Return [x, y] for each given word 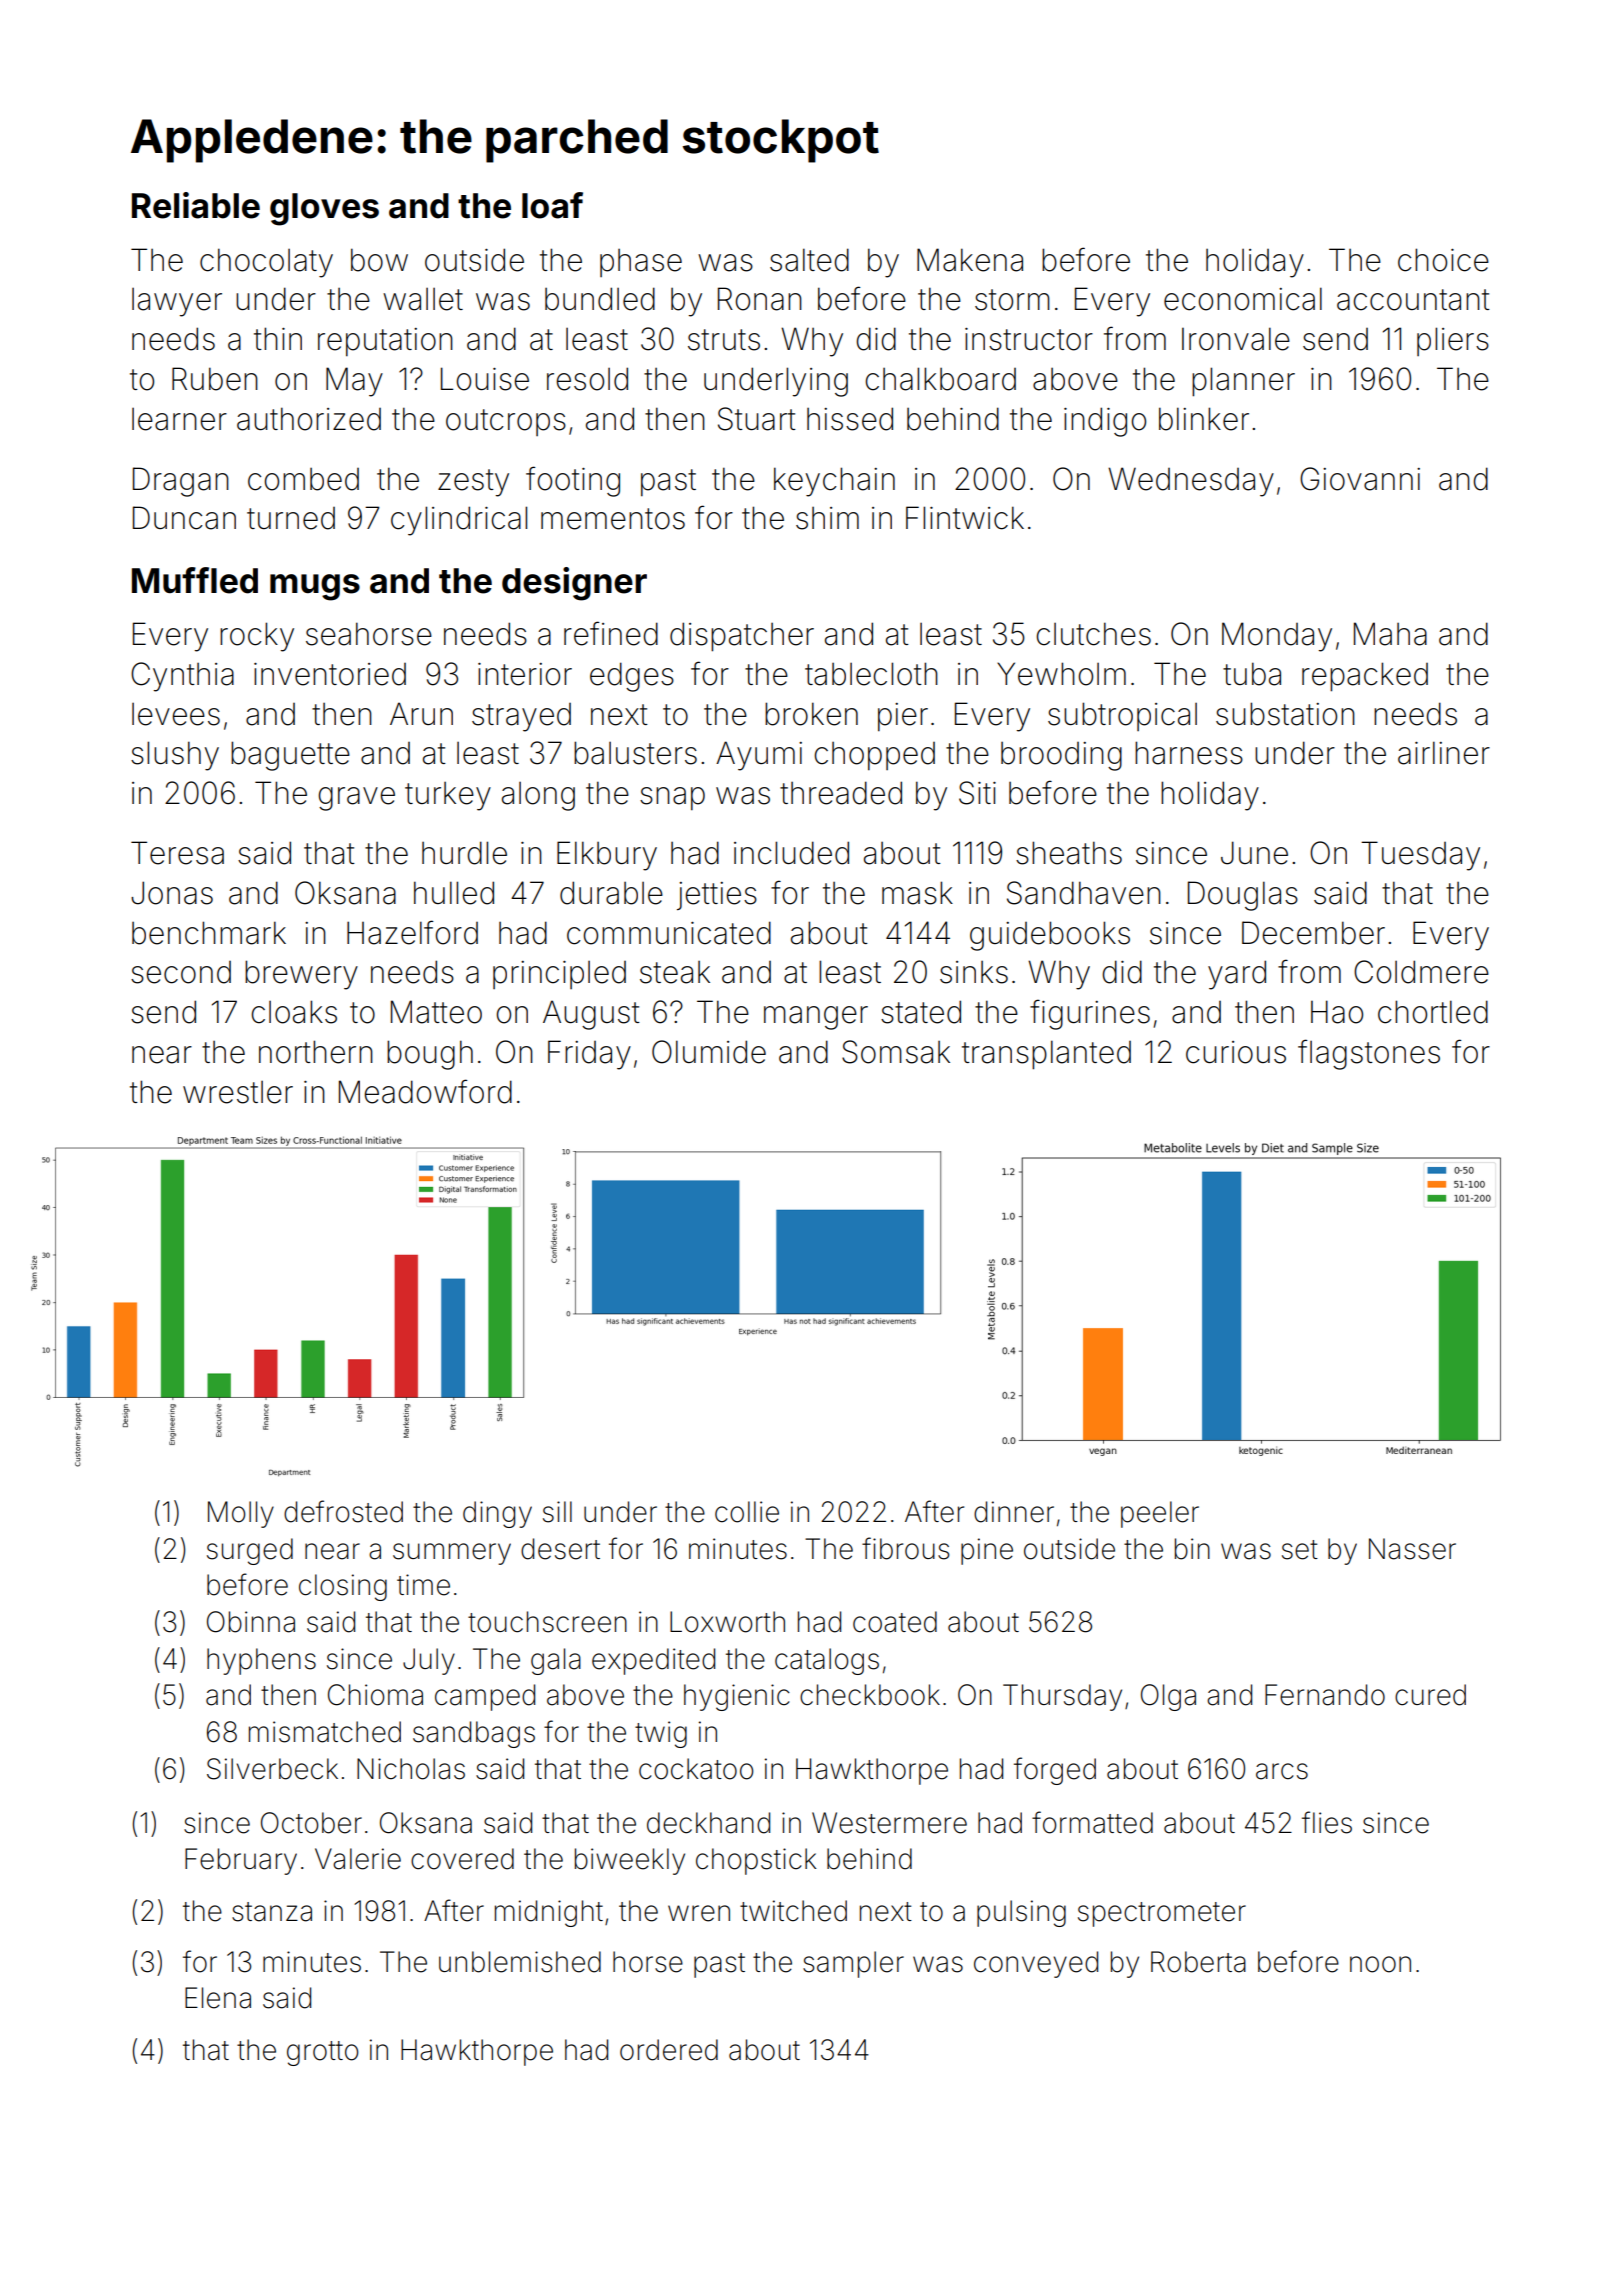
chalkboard [940, 379]
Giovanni [1360, 479]
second [181, 972]
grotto [323, 2053]
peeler [1160, 1514]
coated [895, 1622]
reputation [385, 342]
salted [809, 260]
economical [1243, 299]
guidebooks [1050, 936]
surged [250, 1551]
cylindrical [459, 521]
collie [747, 1512]
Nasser [1412, 1549]
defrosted [343, 1511]
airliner [1444, 753]
